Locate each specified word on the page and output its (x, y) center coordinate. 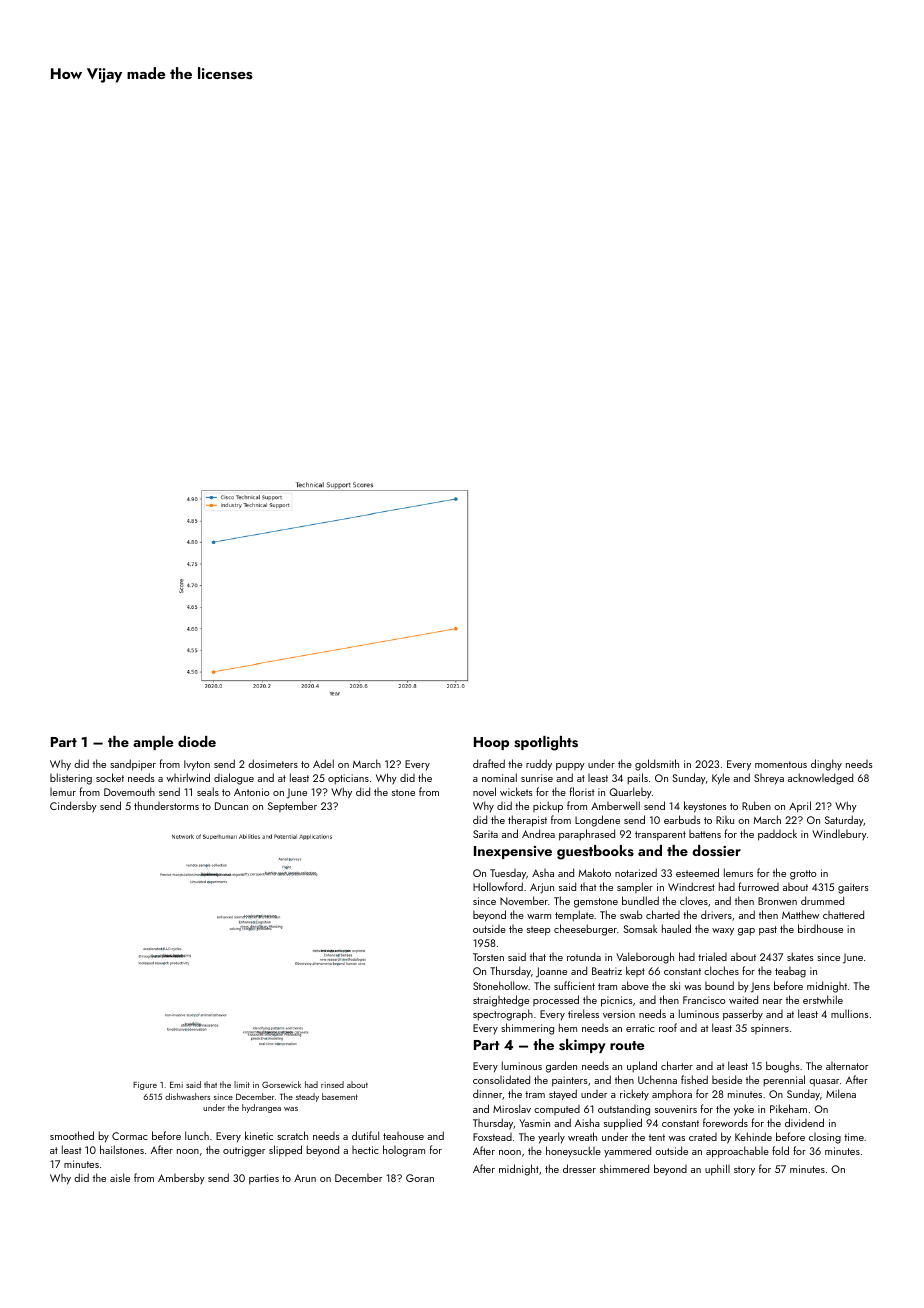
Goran (420, 1178)
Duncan (231, 806)
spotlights (546, 743)
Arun (305, 1178)
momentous (781, 764)
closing (825, 1138)
